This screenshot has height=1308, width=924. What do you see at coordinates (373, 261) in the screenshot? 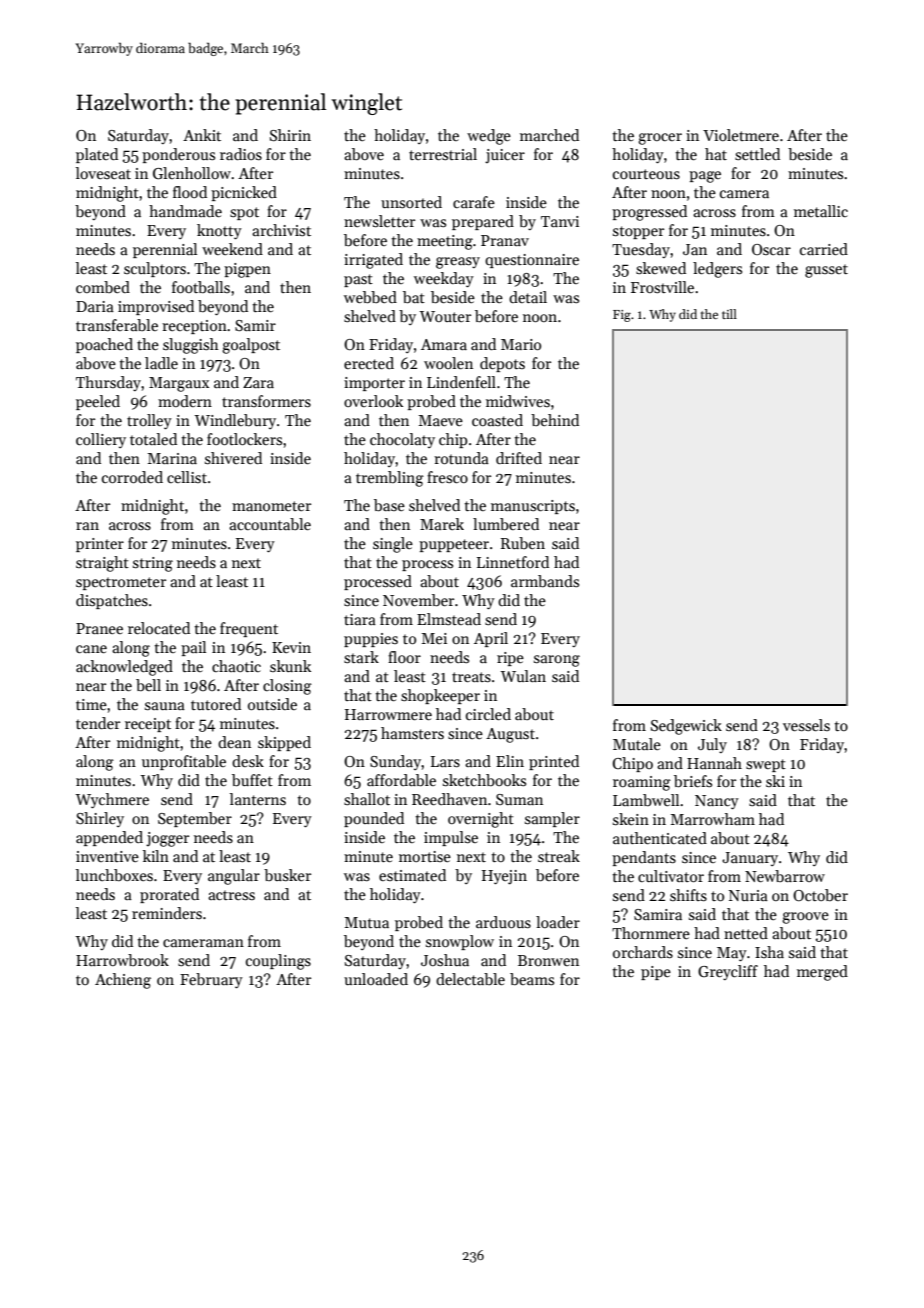
I see `irrigated` at bounding box center [373, 261].
